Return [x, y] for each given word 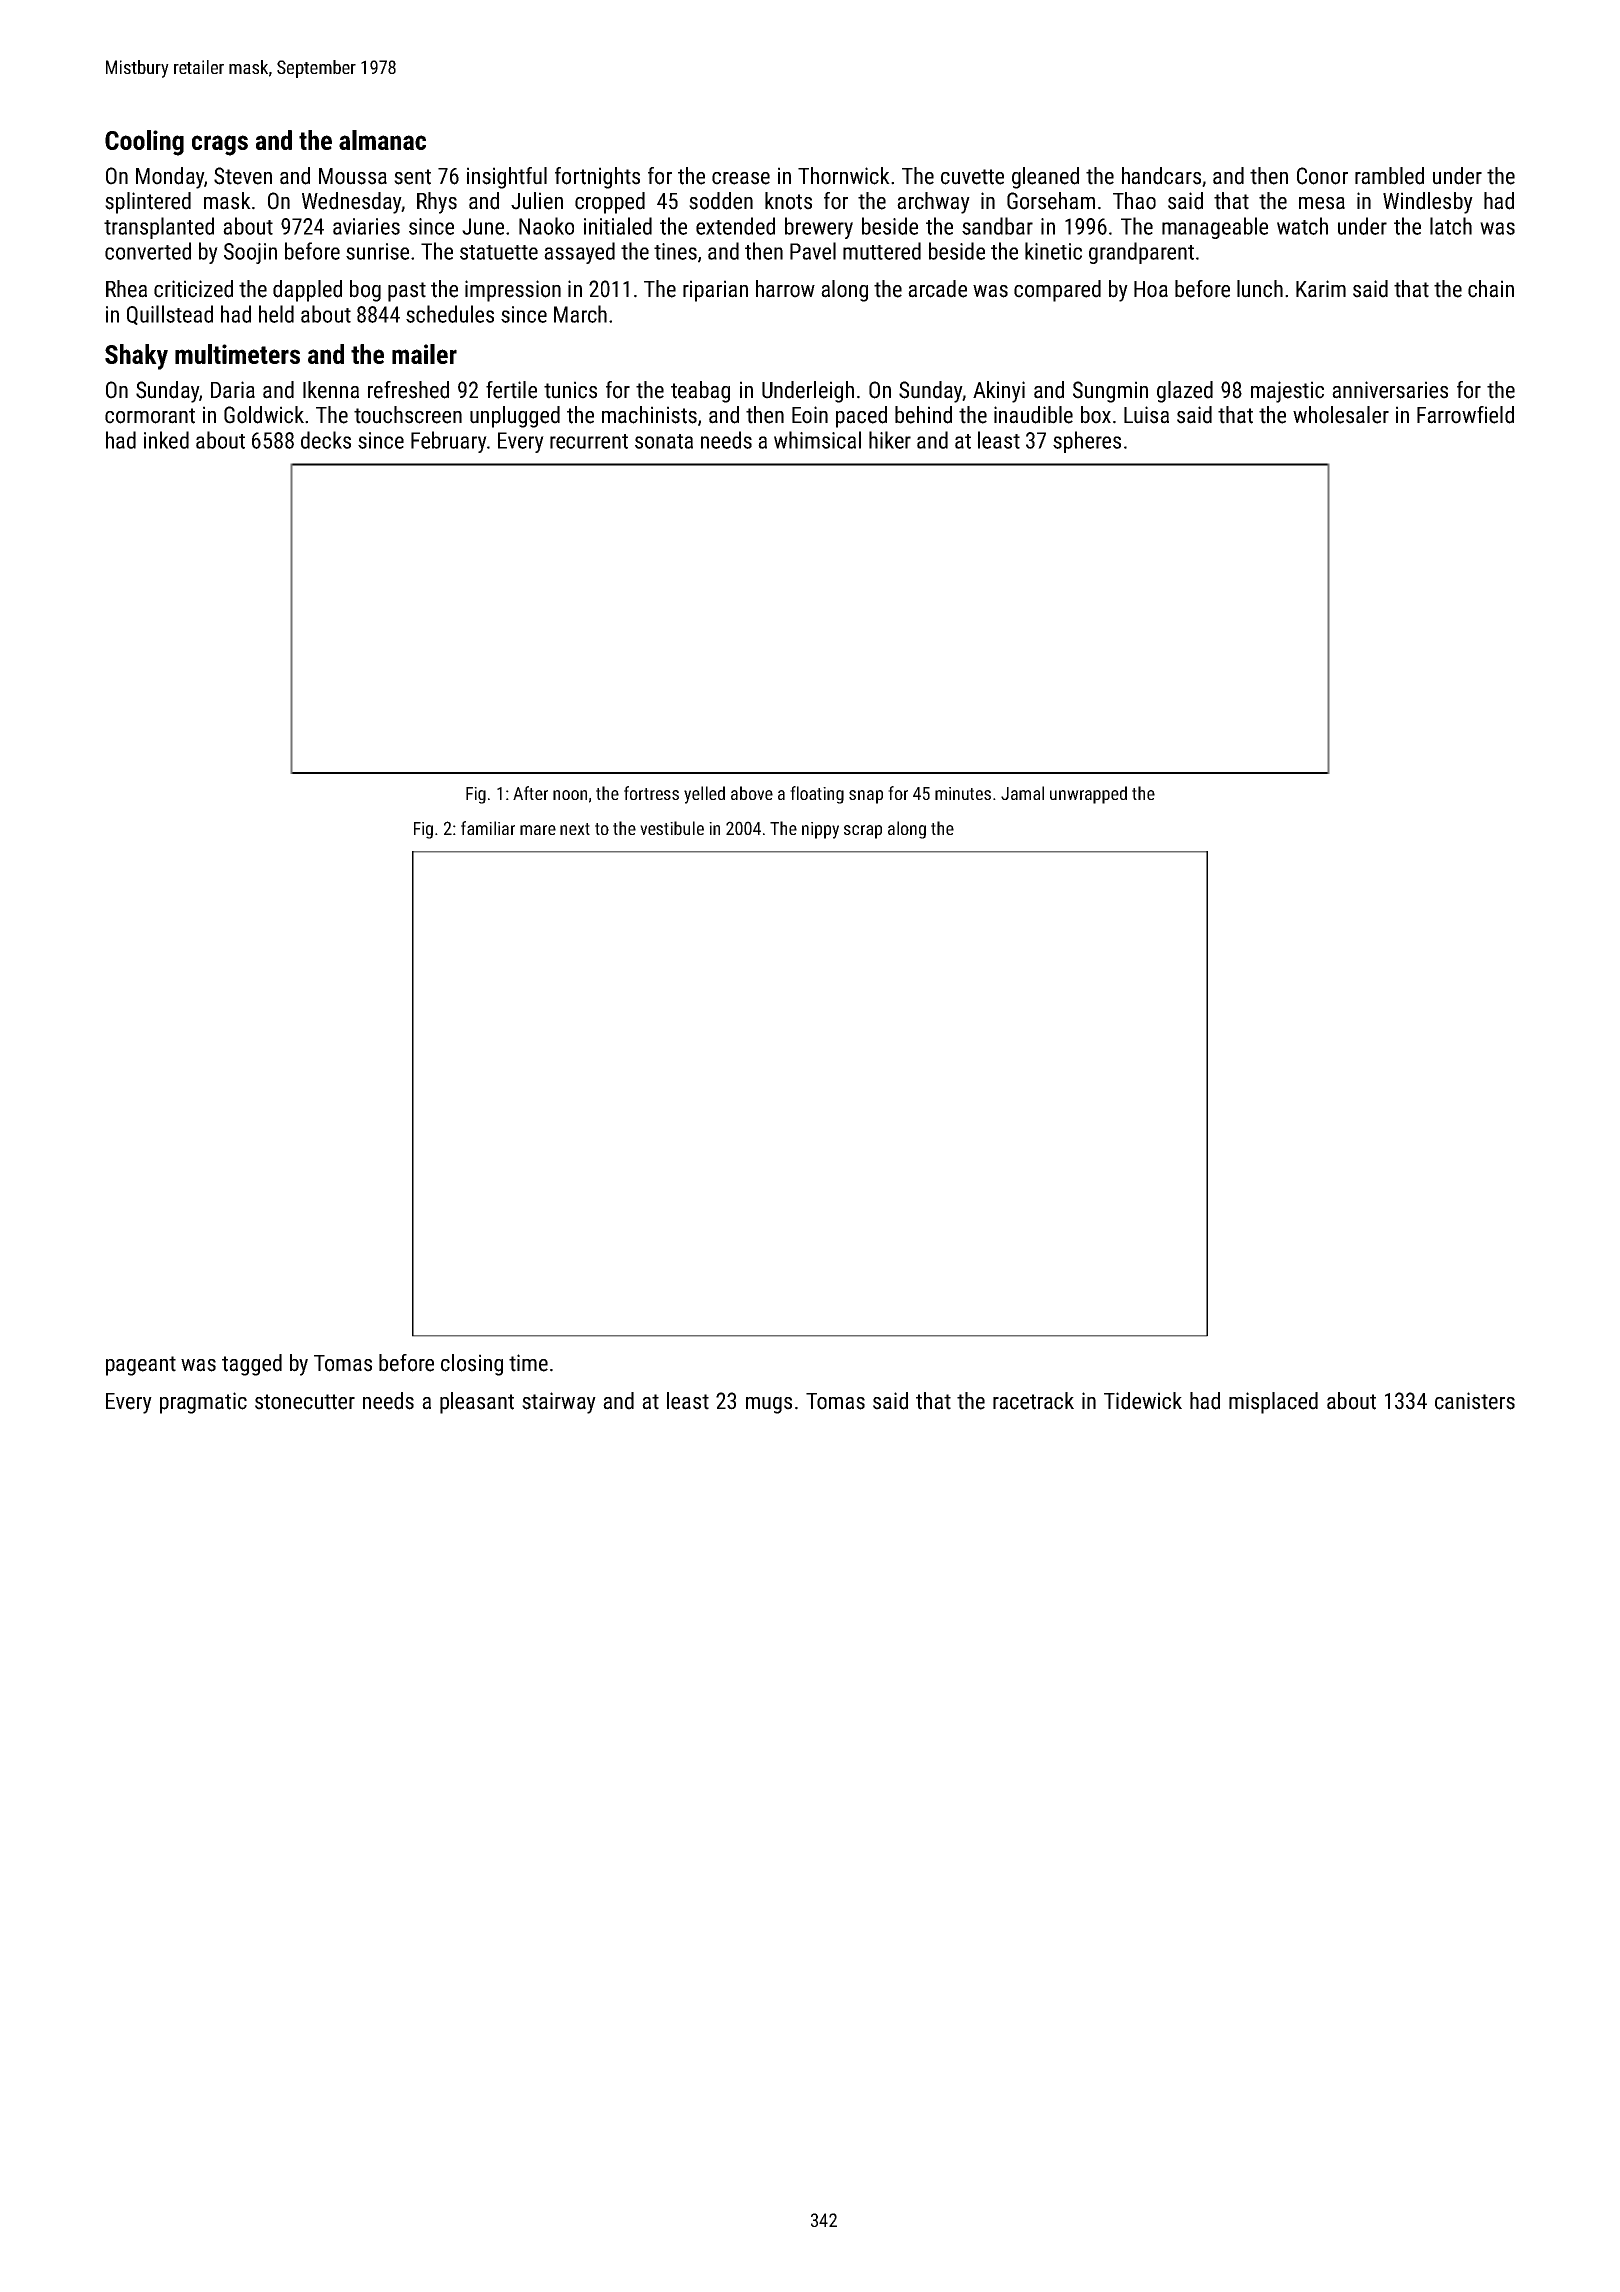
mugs [769, 1405]
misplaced [1273, 1403]
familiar [488, 828]
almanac [382, 140]
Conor [1322, 176]
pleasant [477, 1403]
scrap [863, 832]
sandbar [997, 226]
